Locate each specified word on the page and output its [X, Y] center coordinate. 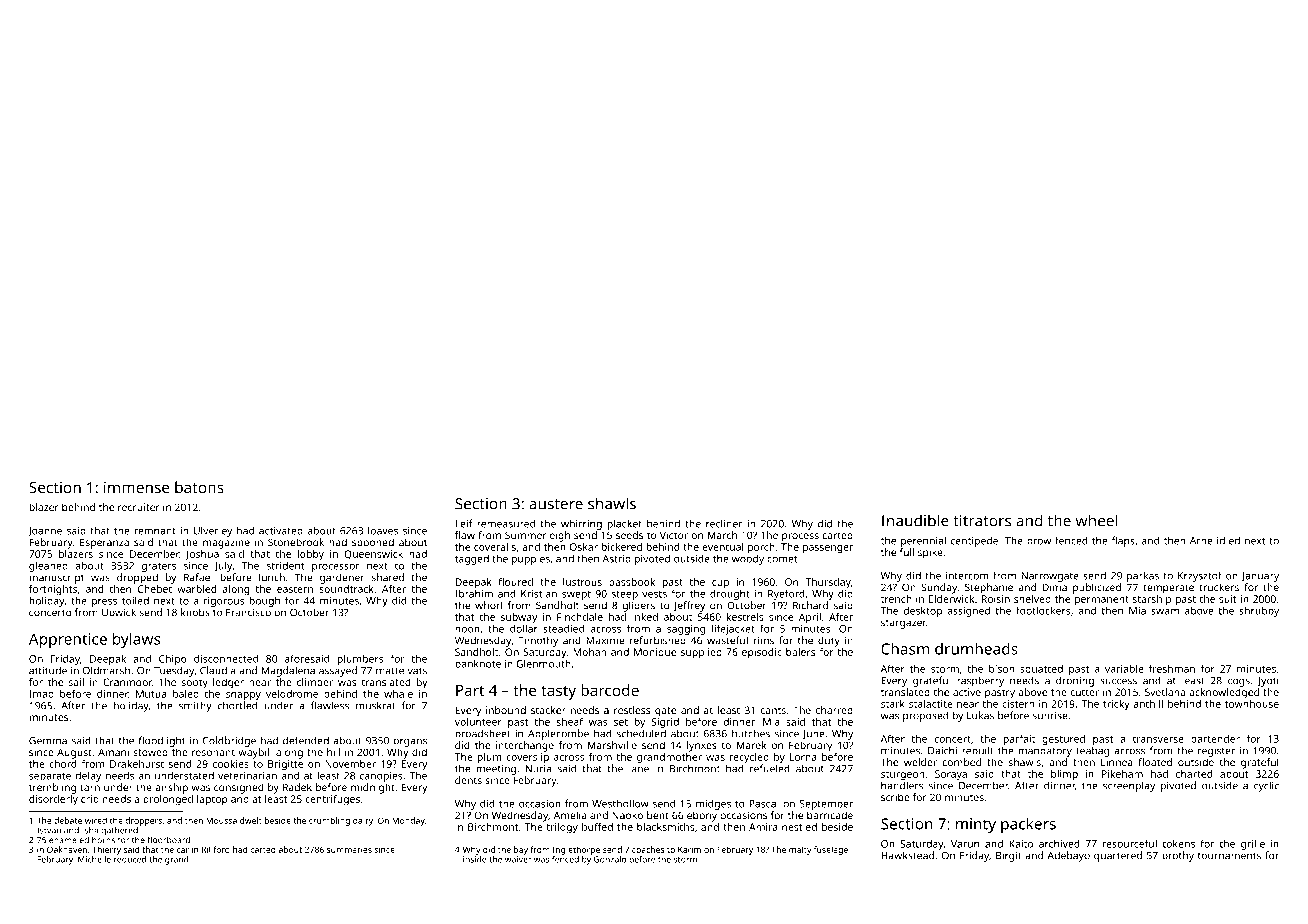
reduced [130, 859]
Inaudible [915, 520]
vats [417, 671]
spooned [373, 543]
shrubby [1259, 611]
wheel [1096, 520]
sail [76, 682]
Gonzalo [610, 859]
